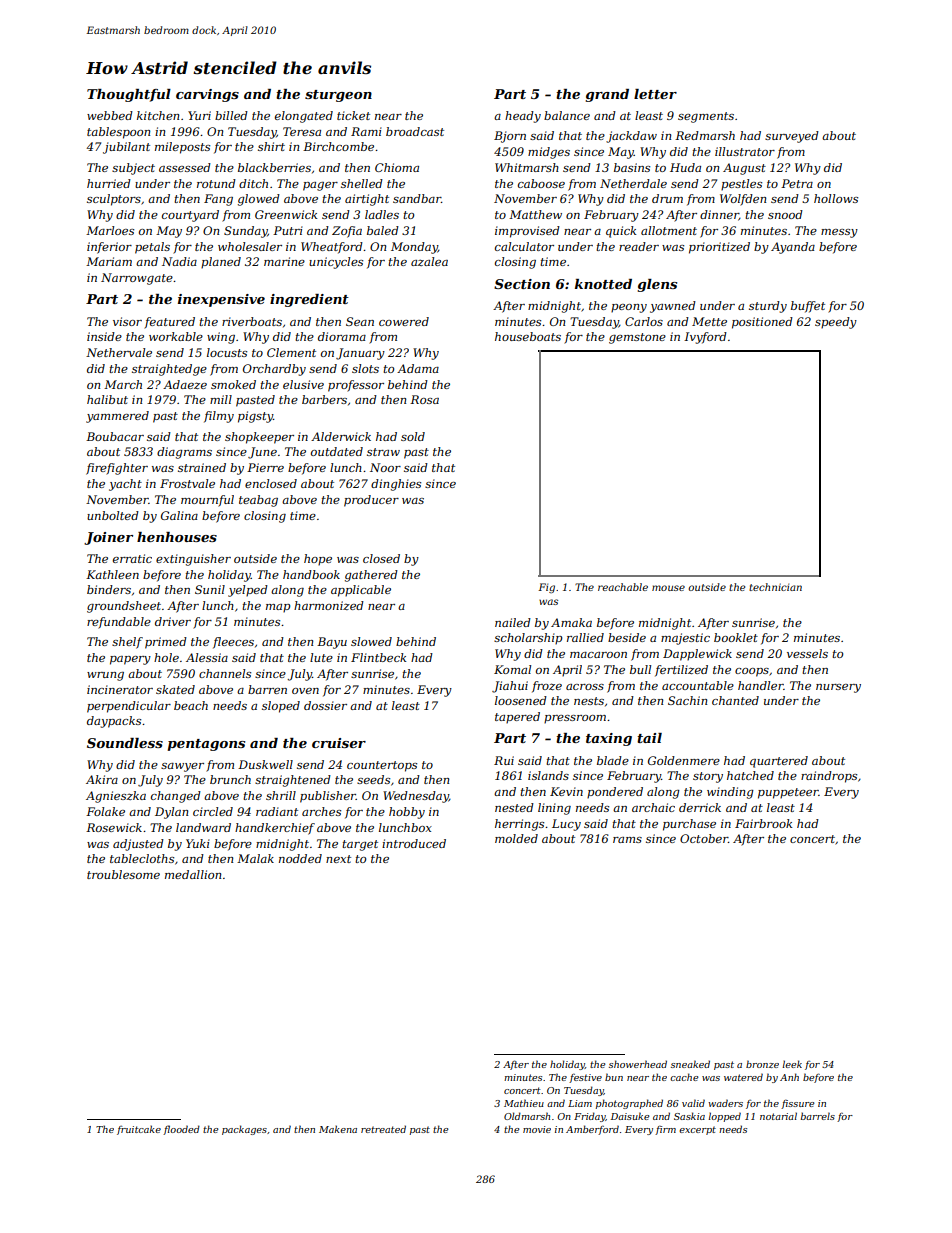 The width and height of the screenshot is (952, 1233). Describe the element at coordinates (193, 874) in the screenshot. I see `medallion` at that location.
